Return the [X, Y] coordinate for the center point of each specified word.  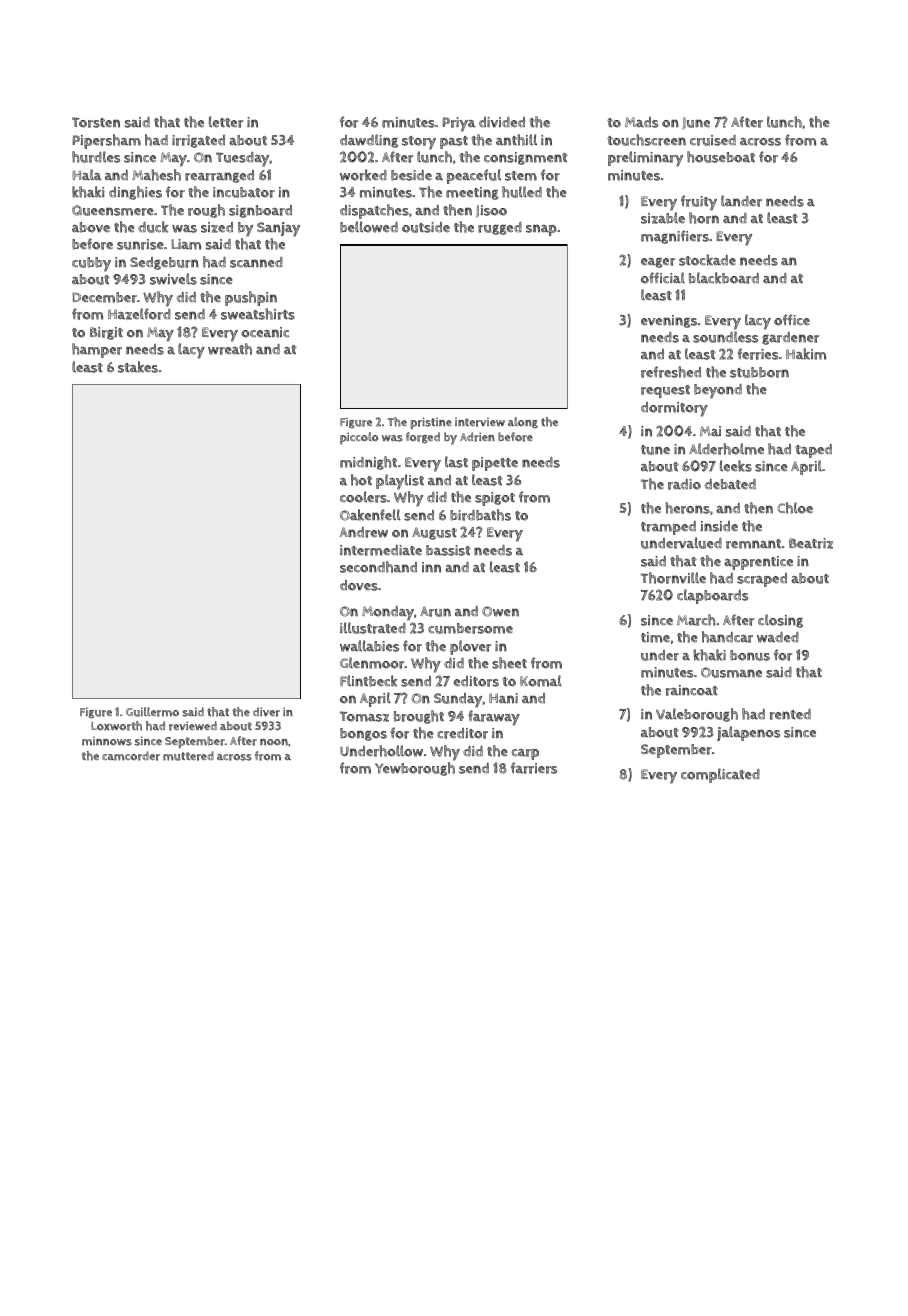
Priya [459, 124]
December [104, 297]
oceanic [265, 332]
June [696, 123]
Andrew [364, 532]
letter [226, 122]
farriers [534, 768]
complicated [720, 775]
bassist [448, 550]
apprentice [758, 563]
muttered [188, 756]
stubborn [759, 372]
